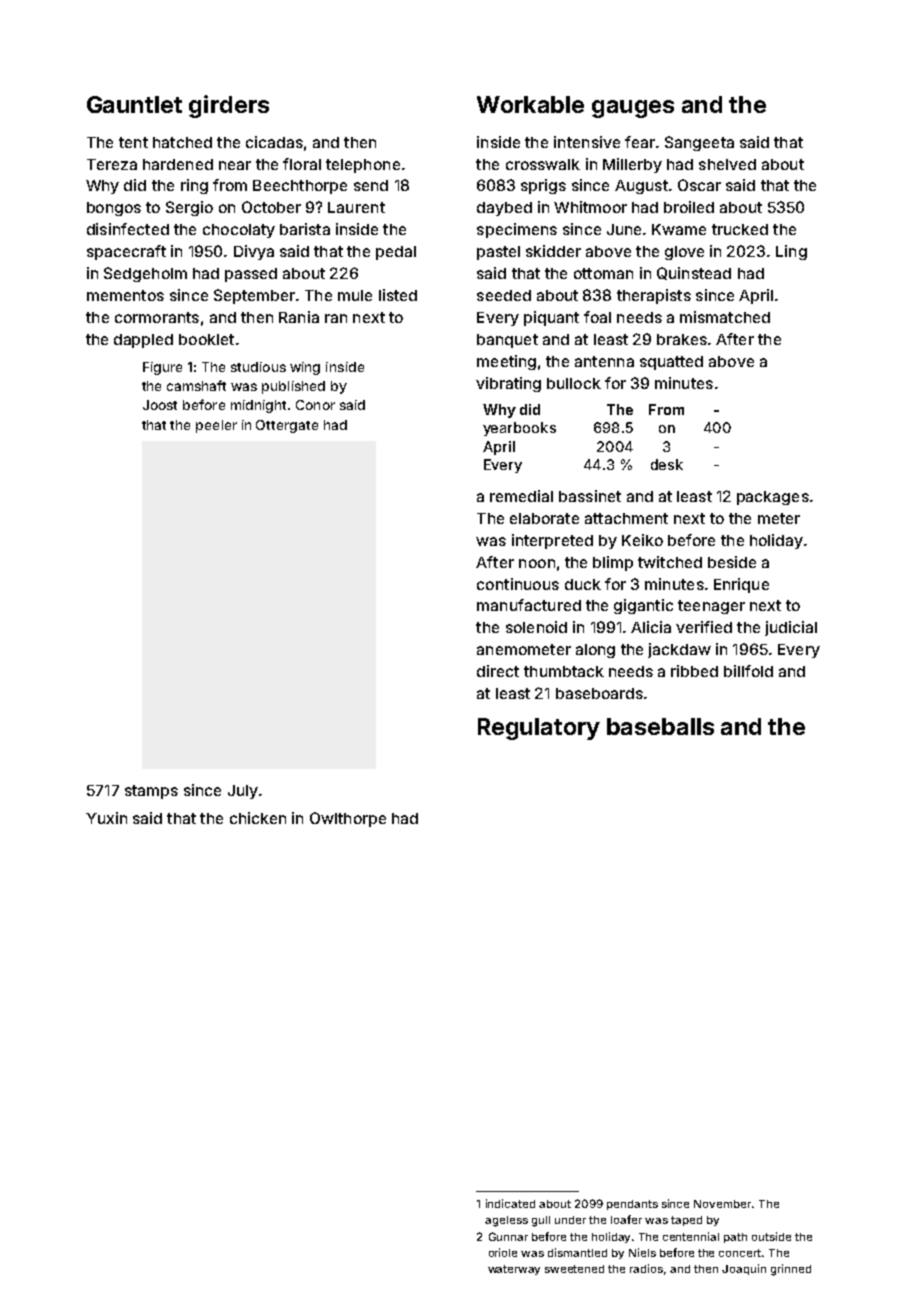 This screenshot has height=1316, width=908. Describe the element at coordinates (771, 1236) in the screenshot. I see `outside` at that location.
